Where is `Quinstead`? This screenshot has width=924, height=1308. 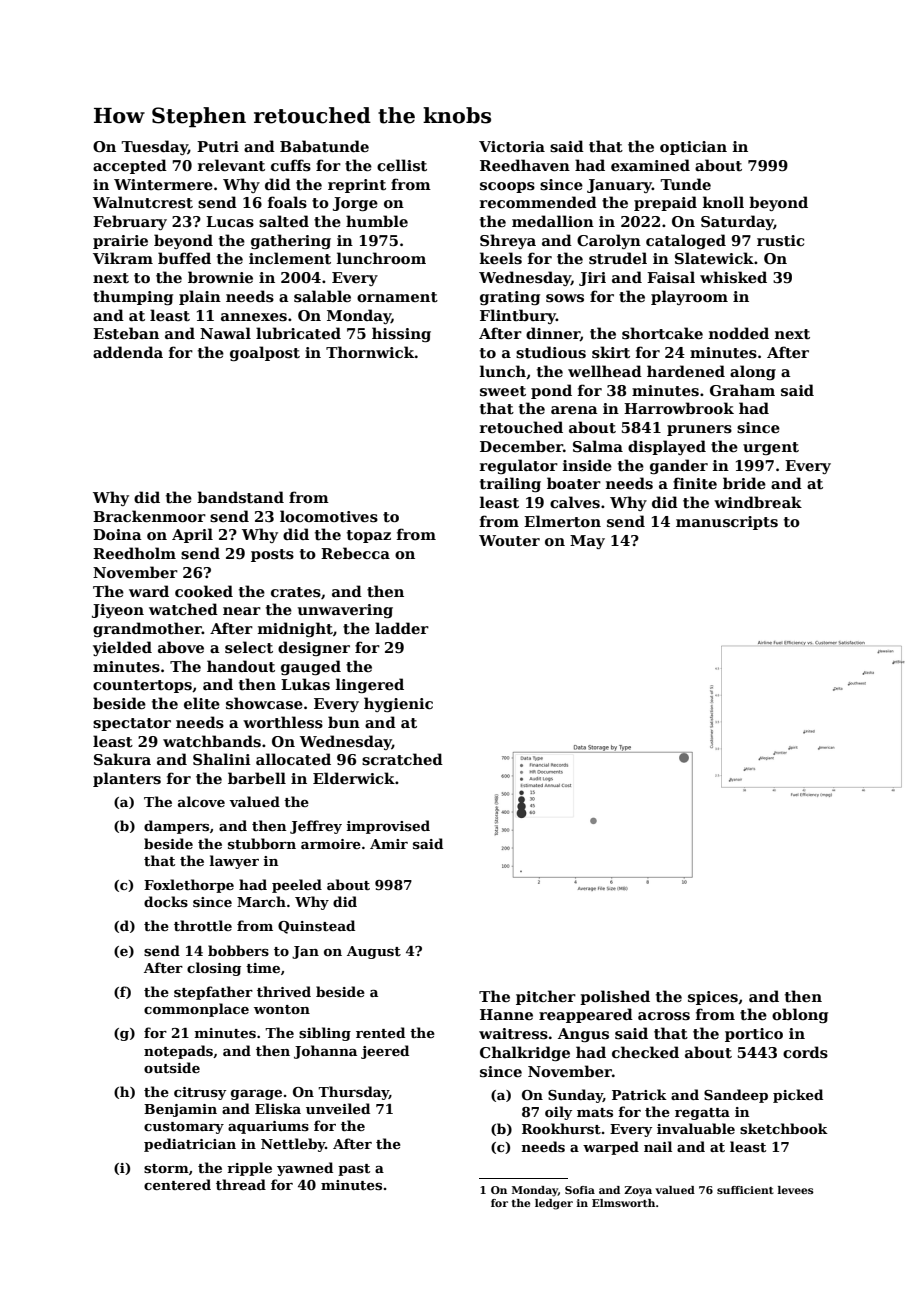 Quinstead is located at coordinates (316, 927).
